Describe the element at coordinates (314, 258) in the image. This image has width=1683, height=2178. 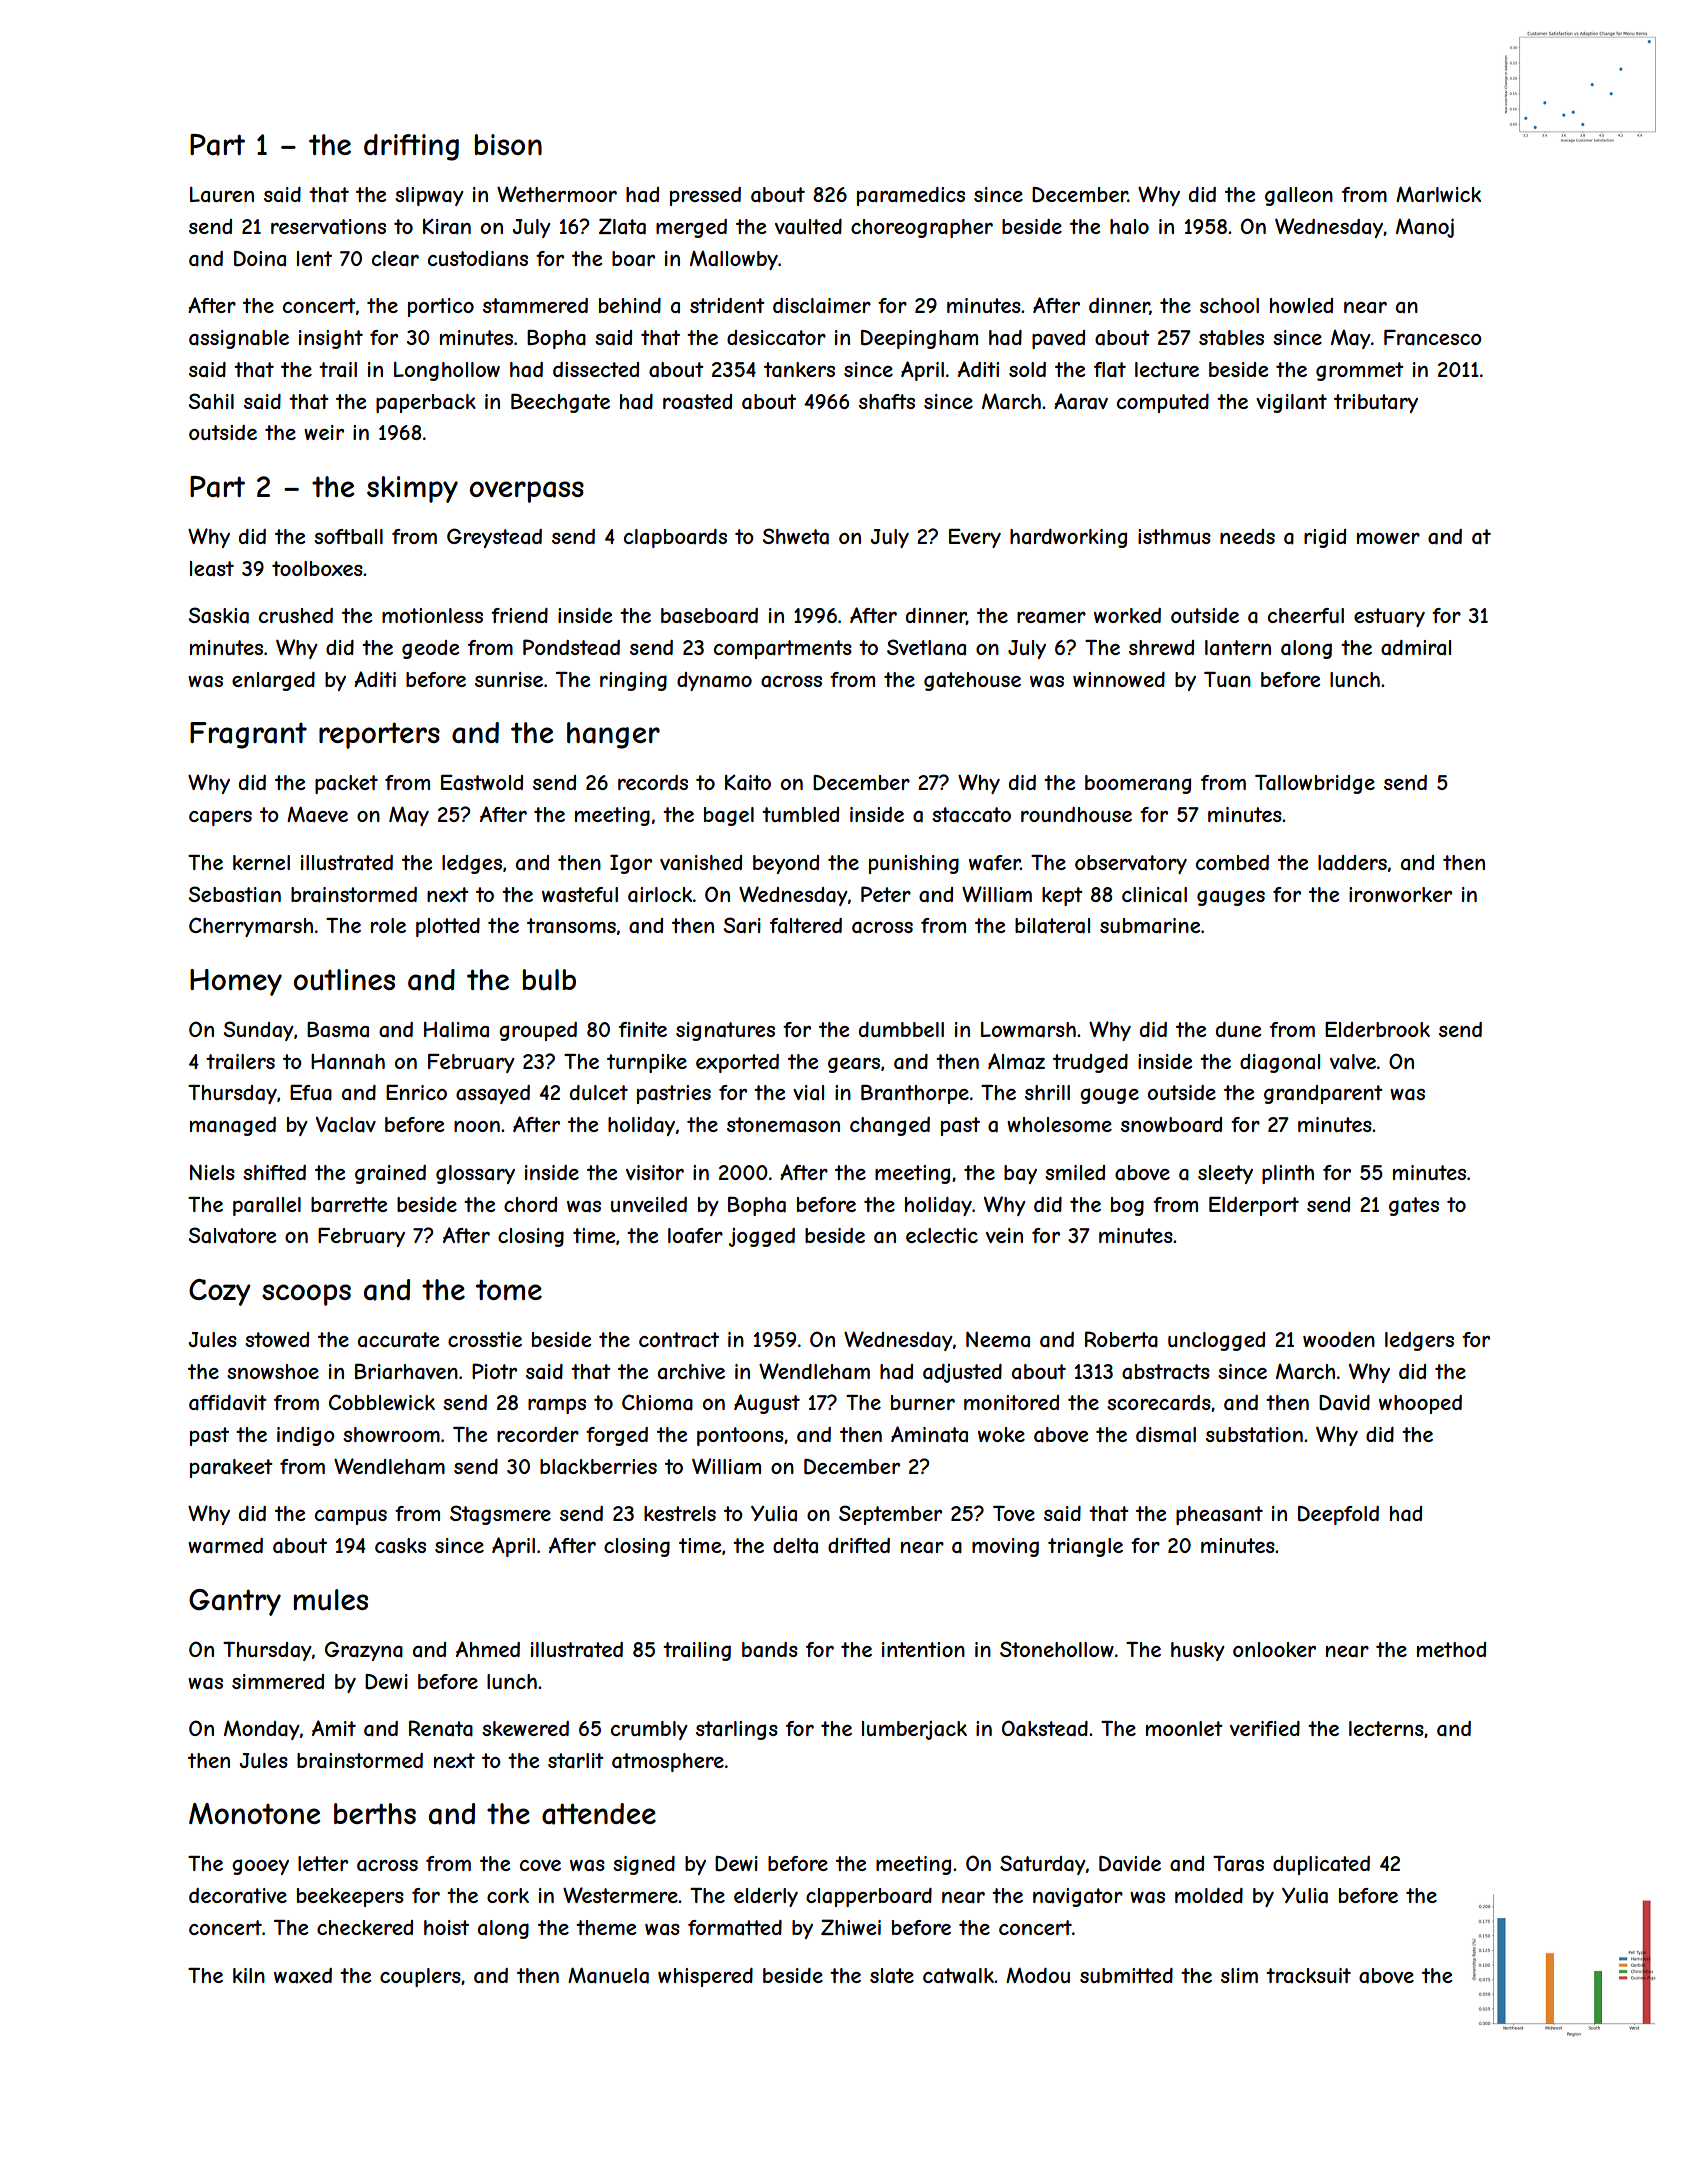
I see `lent` at that location.
